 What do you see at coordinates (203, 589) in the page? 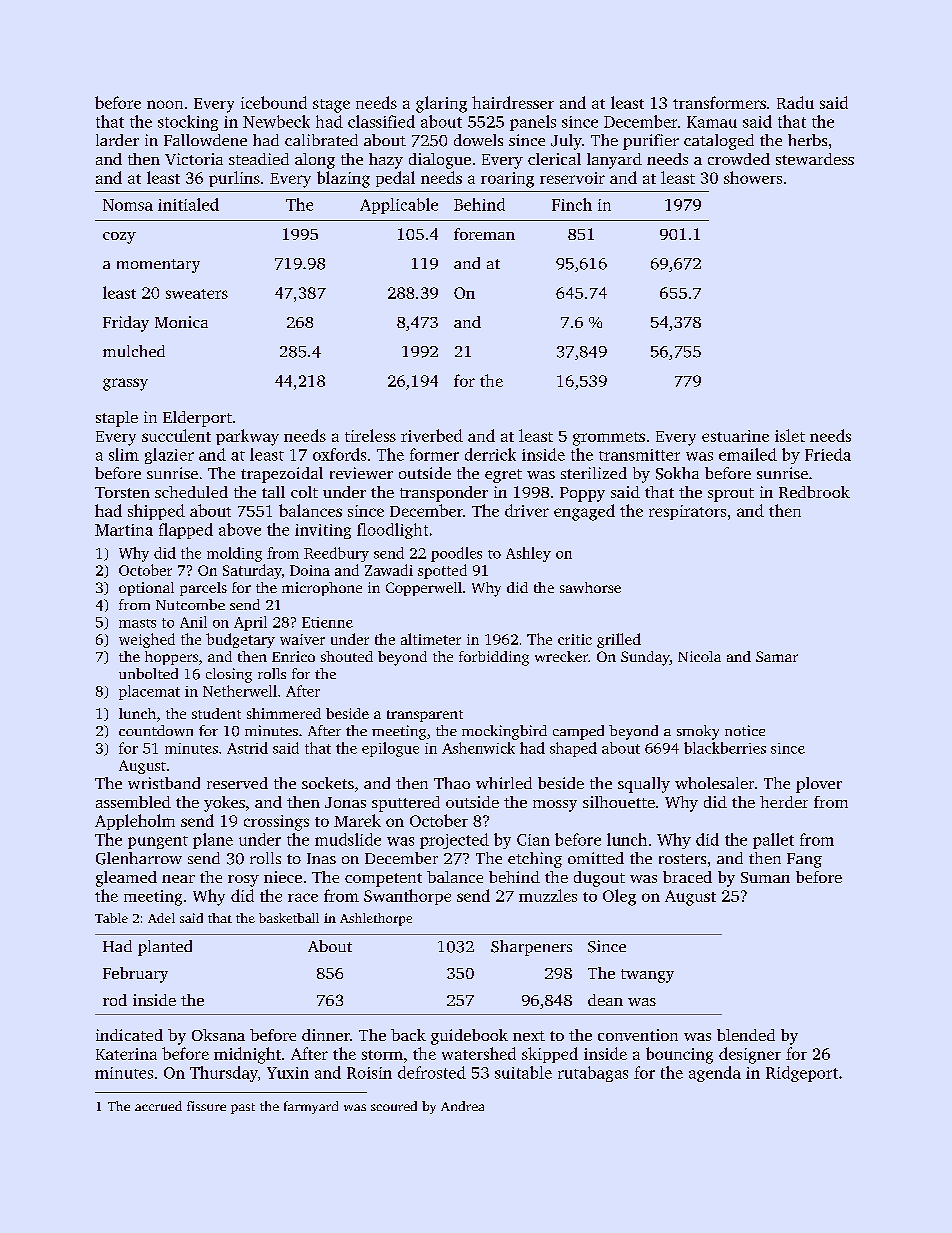
I see `parcels` at bounding box center [203, 589].
